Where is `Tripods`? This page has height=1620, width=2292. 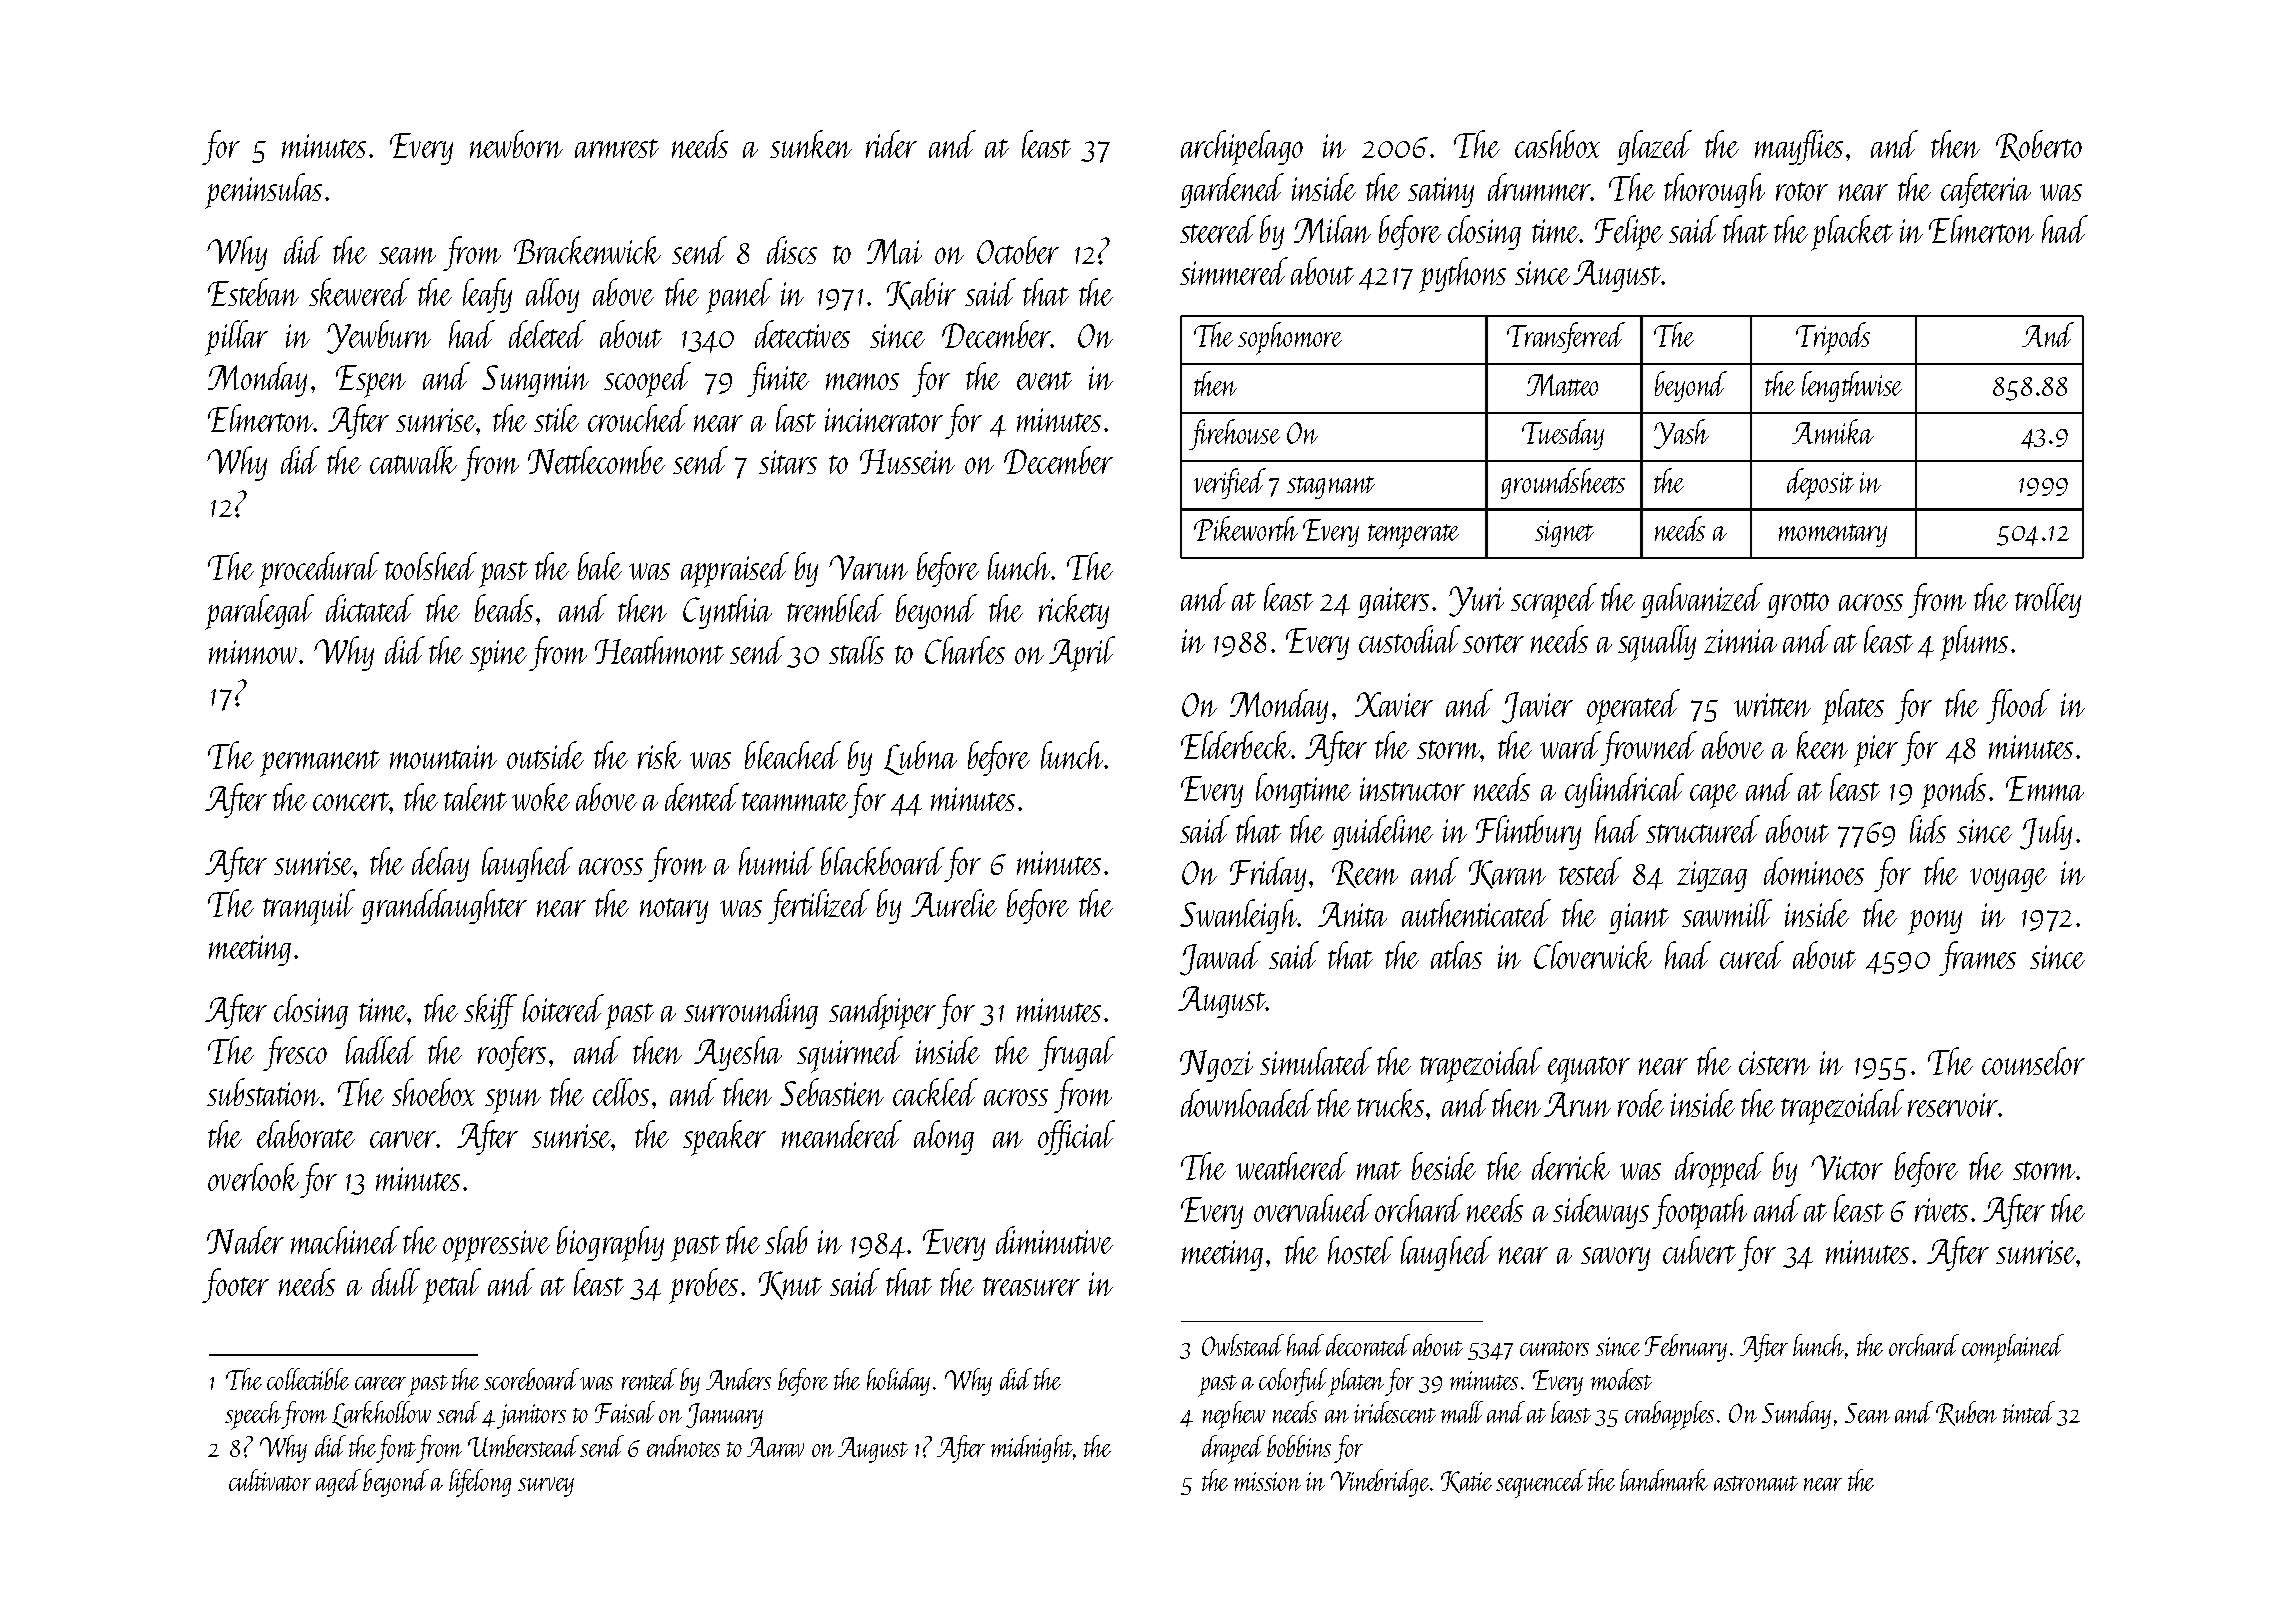 Tripods is located at coordinates (1833, 338).
